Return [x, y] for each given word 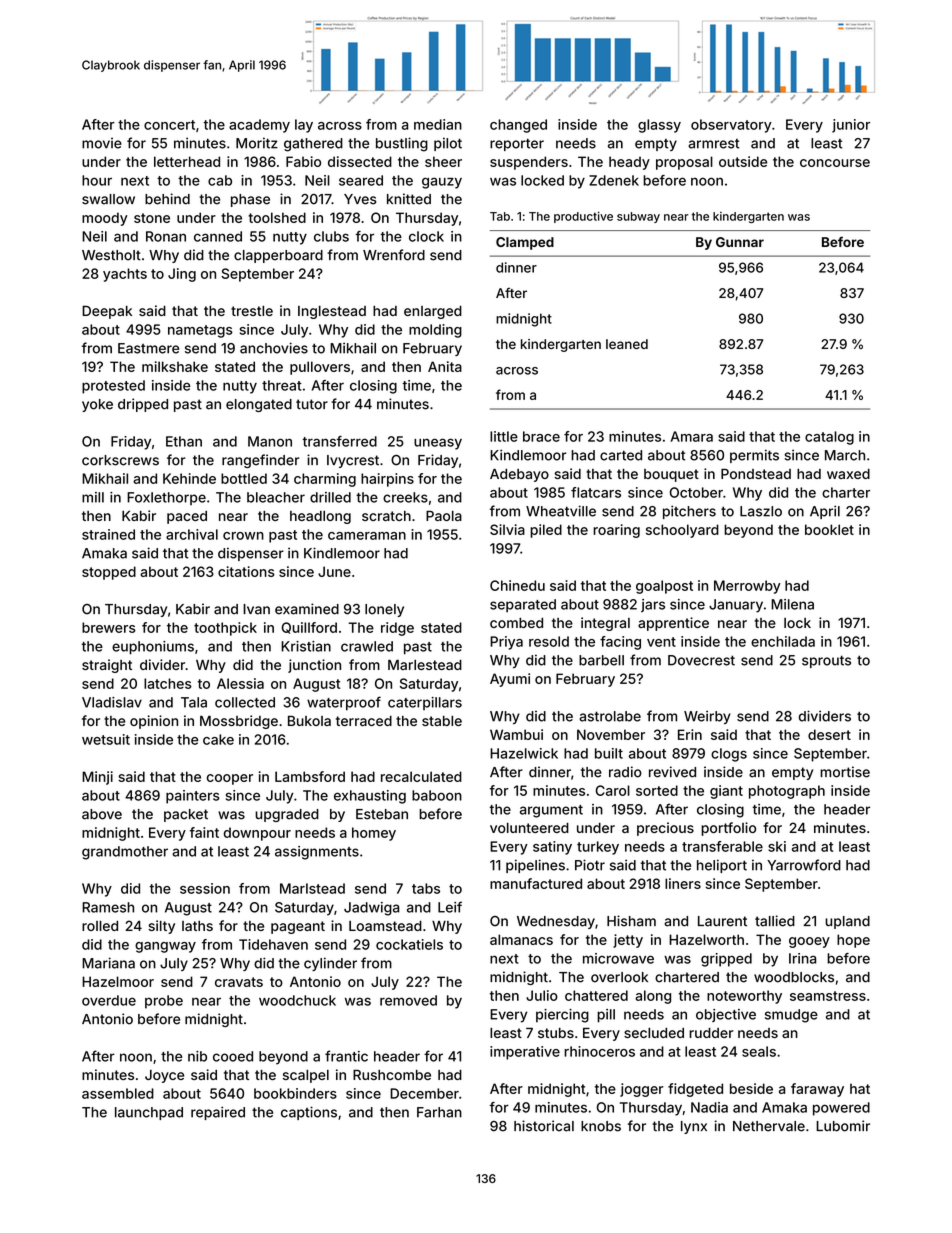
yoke [97, 405]
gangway [165, 947]
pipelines [535, 866]
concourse [835, 163]
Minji [97, 778]
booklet [829, 529]
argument [551, 811]
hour [97, 180]
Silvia [507, 529]
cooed [233, 1056]
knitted [409, 199]
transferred [340, 441]
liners [683, 883]
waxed [848, 474]
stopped [109, 573]
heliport [722, 866]
